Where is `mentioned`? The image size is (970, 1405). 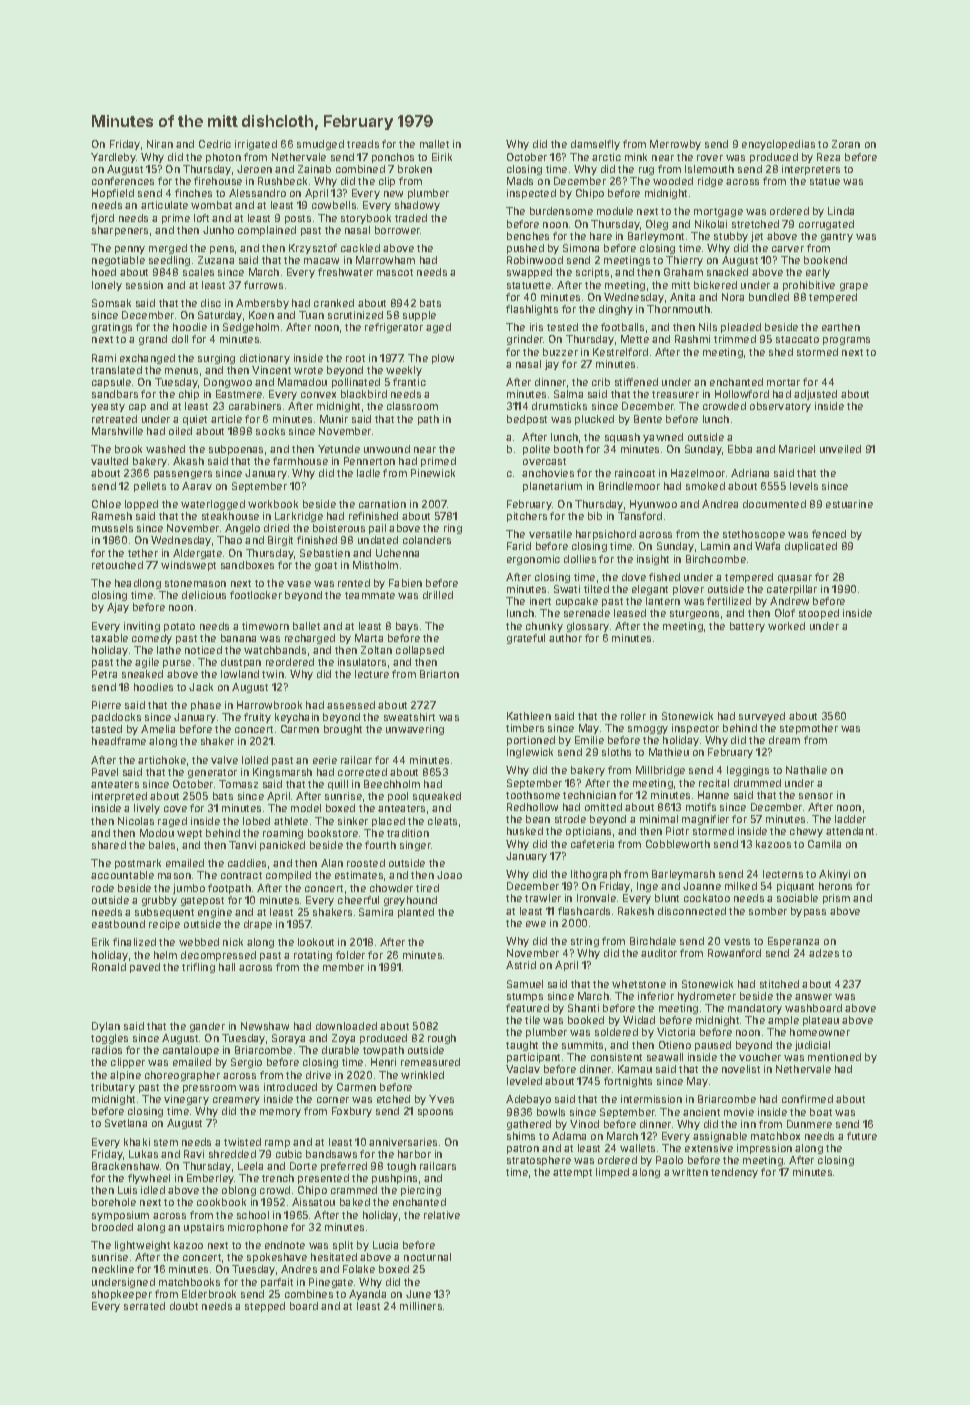
mentioned is located at coordinates (834, 1057).
